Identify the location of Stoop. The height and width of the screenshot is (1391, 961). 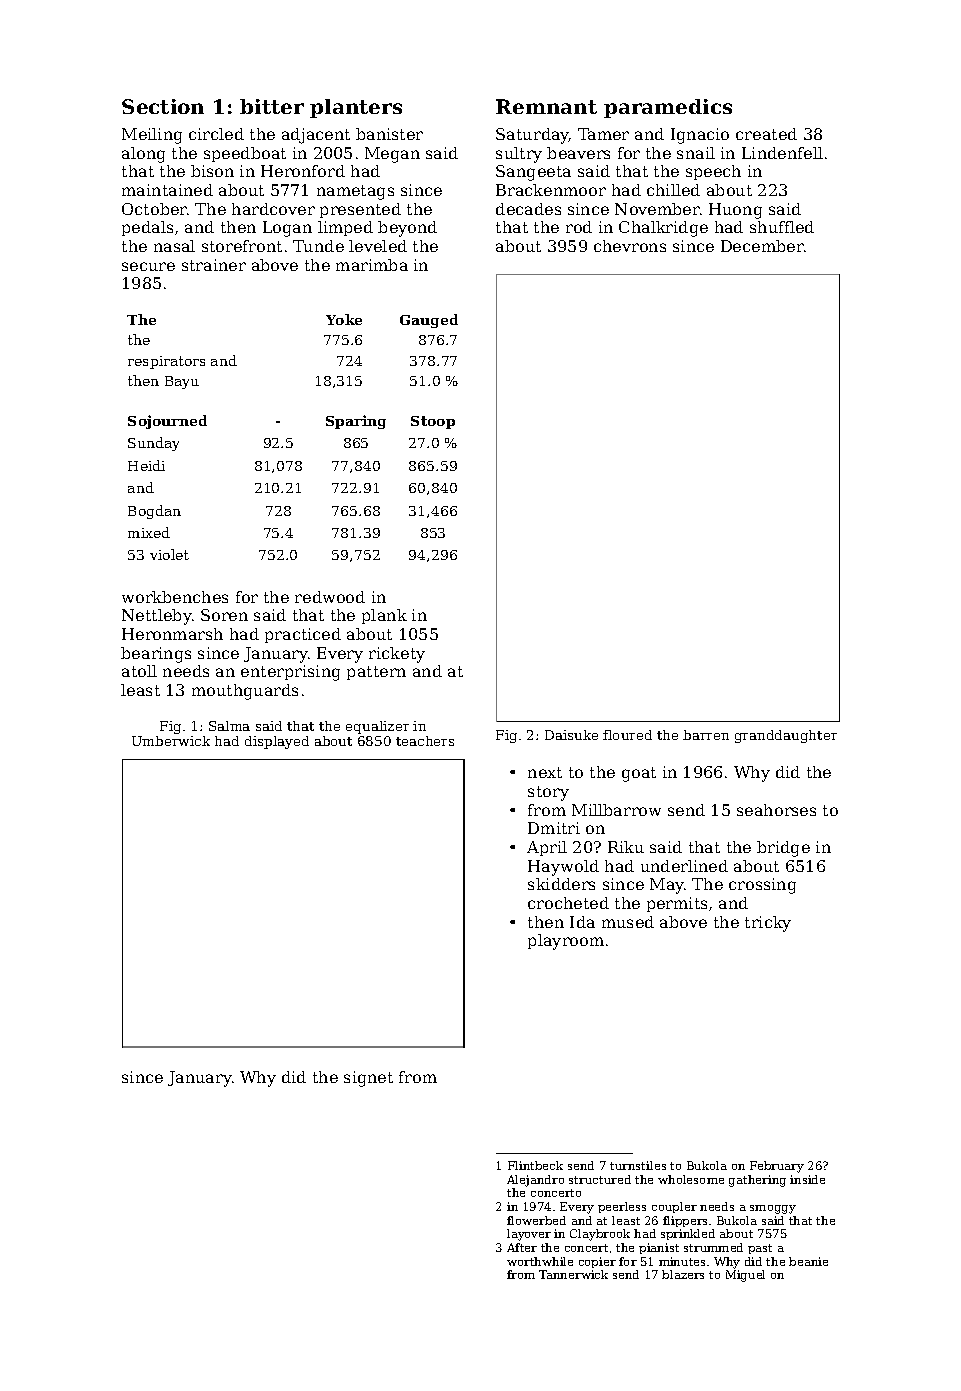
(433, 422).
